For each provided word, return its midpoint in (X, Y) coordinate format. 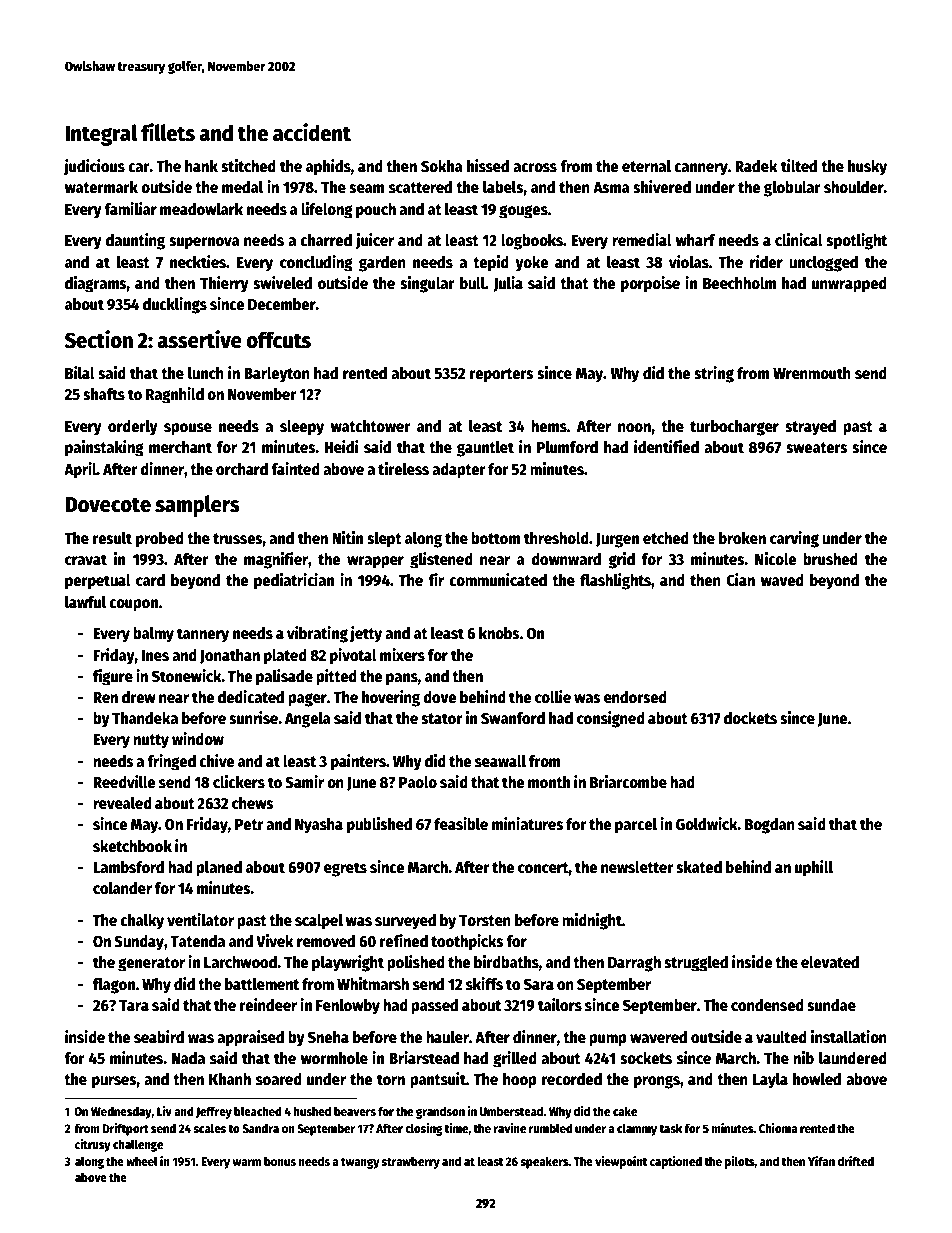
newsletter (637, 867)
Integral (101, 135)
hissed (488, 165)
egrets (345, 869)
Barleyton (277, 375)
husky (867, 168)
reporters (502, 375)
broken (742, 538)
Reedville (124, 782)
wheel (142, 1161)
